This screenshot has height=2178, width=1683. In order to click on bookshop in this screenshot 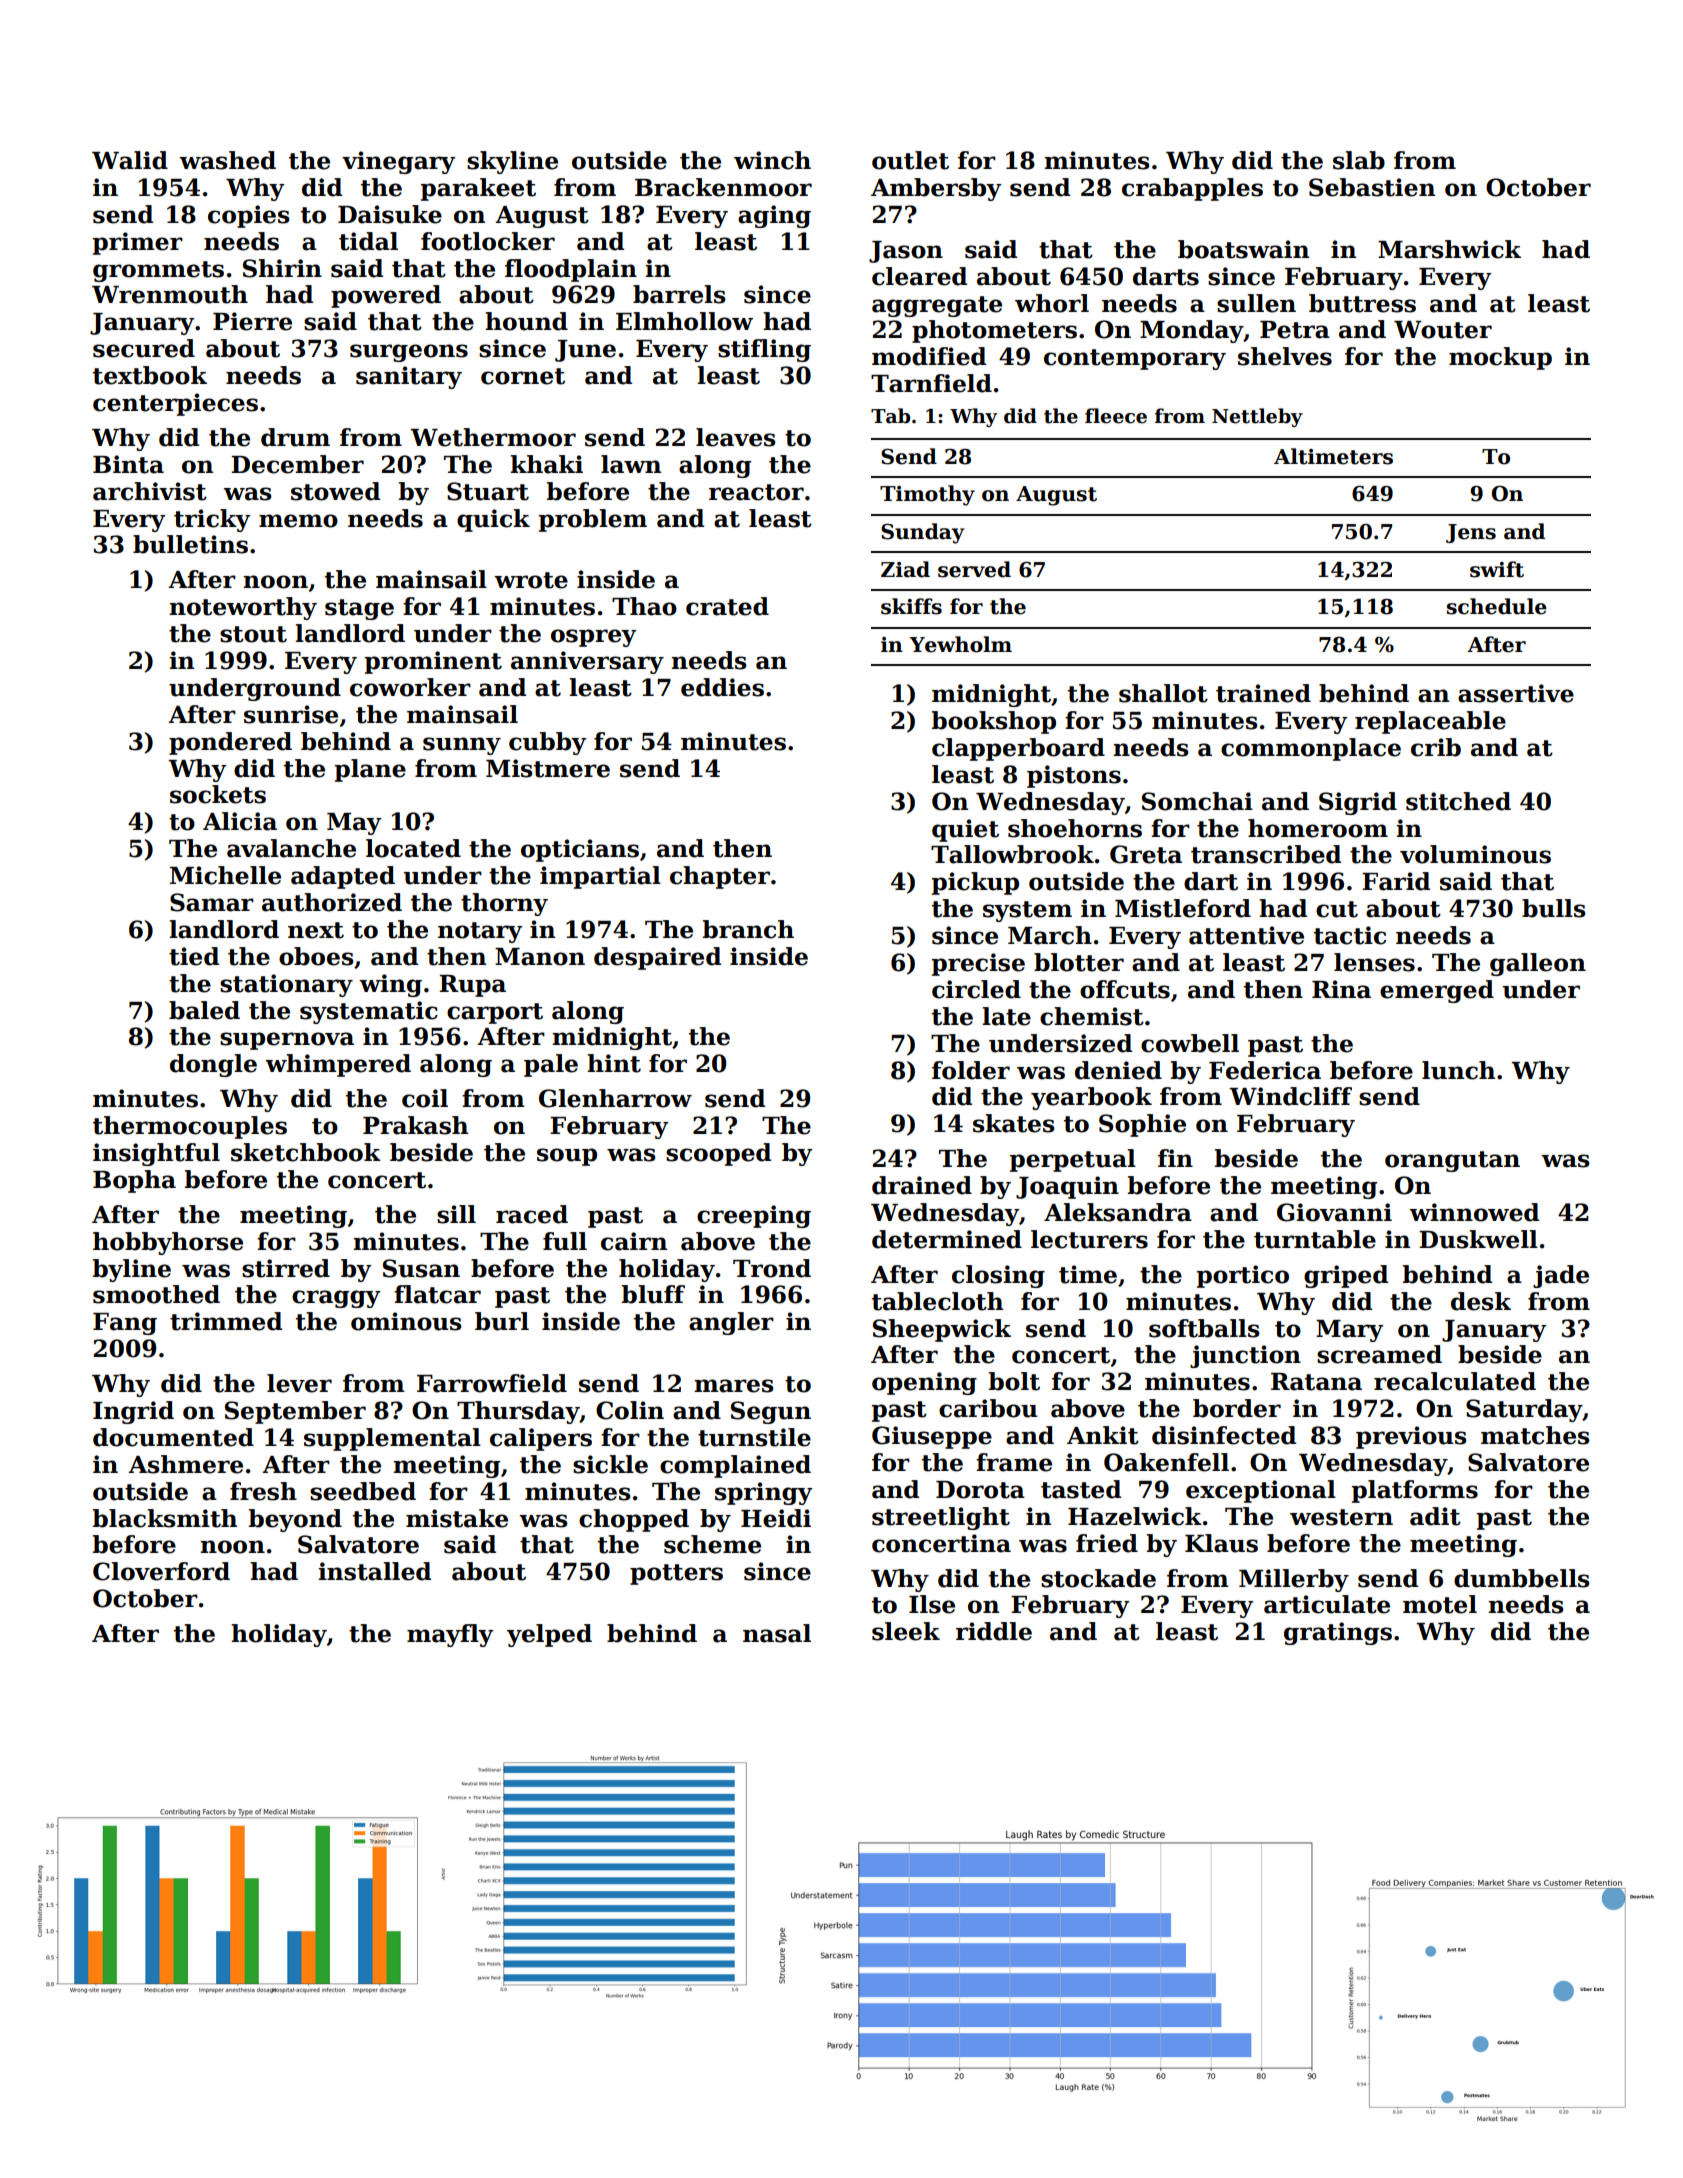, I will do `click(994, 722)`.
